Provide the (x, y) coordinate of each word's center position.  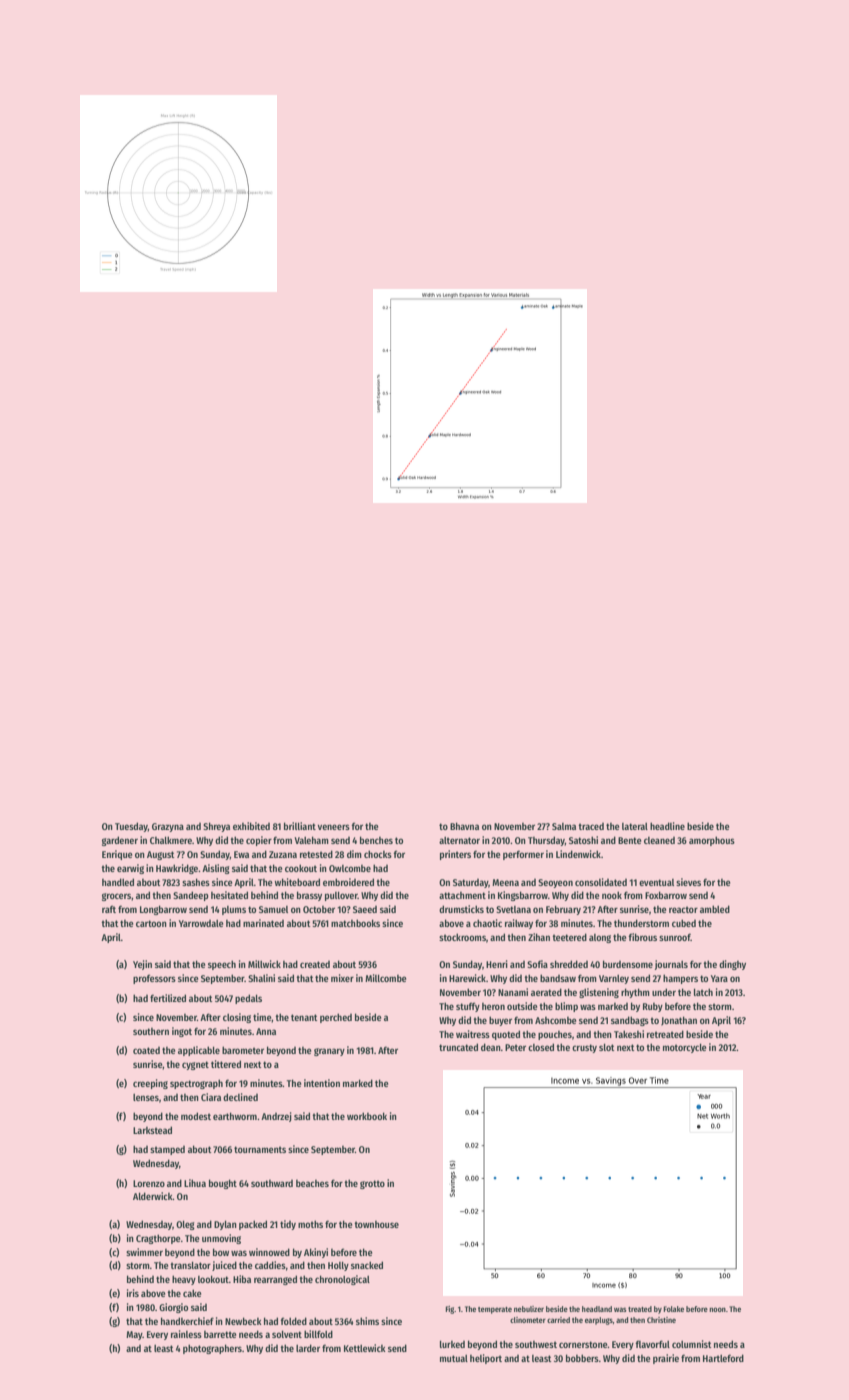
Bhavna (464, 826)
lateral (635, 826)
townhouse (376, 1224)
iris (133, 1293)
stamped (167, 1150)
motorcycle (684, 1048)
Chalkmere (171, 840)
